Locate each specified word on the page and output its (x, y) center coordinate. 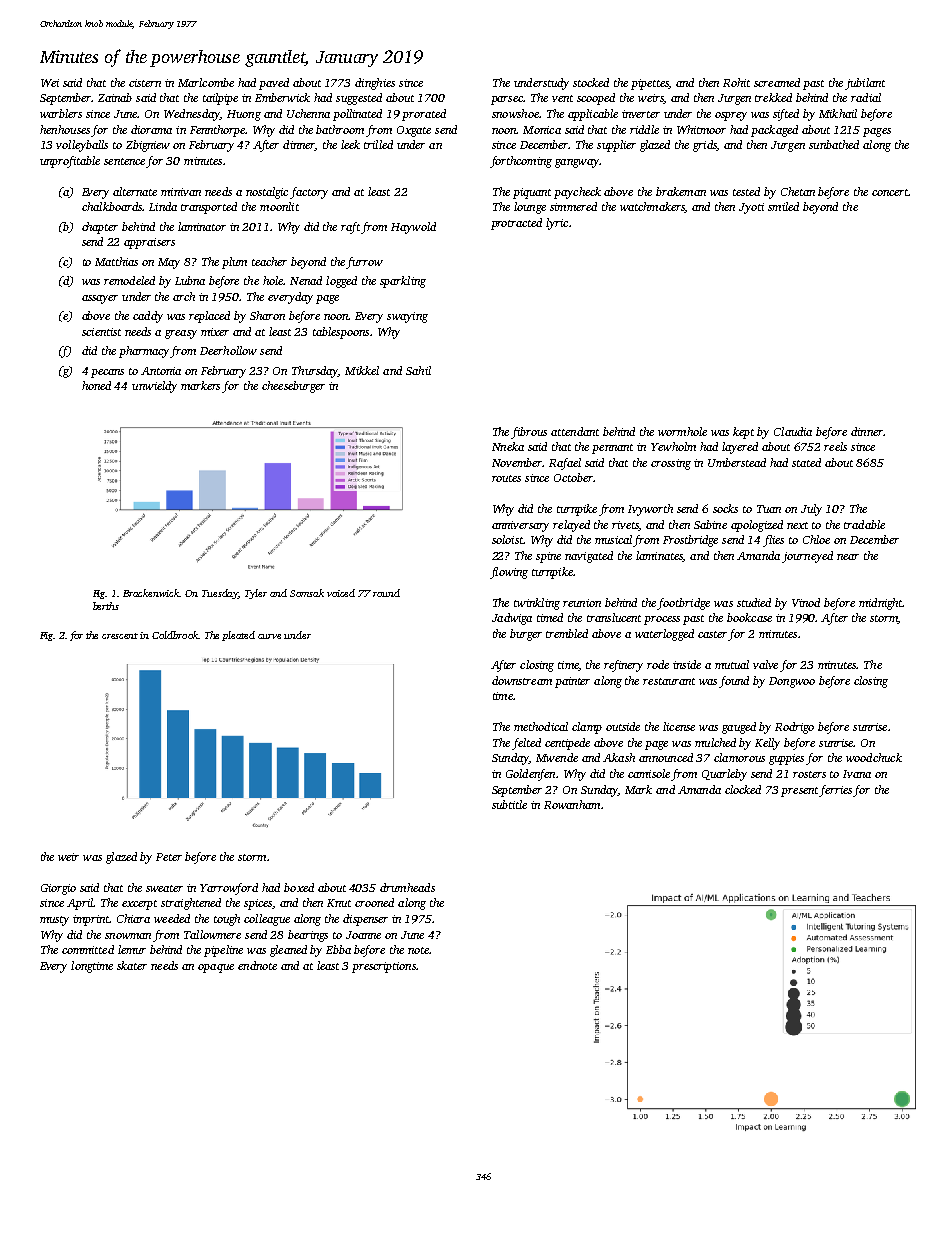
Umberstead (737, 462)
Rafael (565, 464)
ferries (836, 791)
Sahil (418, 370)
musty (54, 921)
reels (835, 446)
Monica (542, 130)
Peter (169, 857)
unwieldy (154, 387)
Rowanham (572, 804)
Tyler (256, 594)
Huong (244, 115)
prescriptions (384, 967)
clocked (743, 789)
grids (705, 146)
